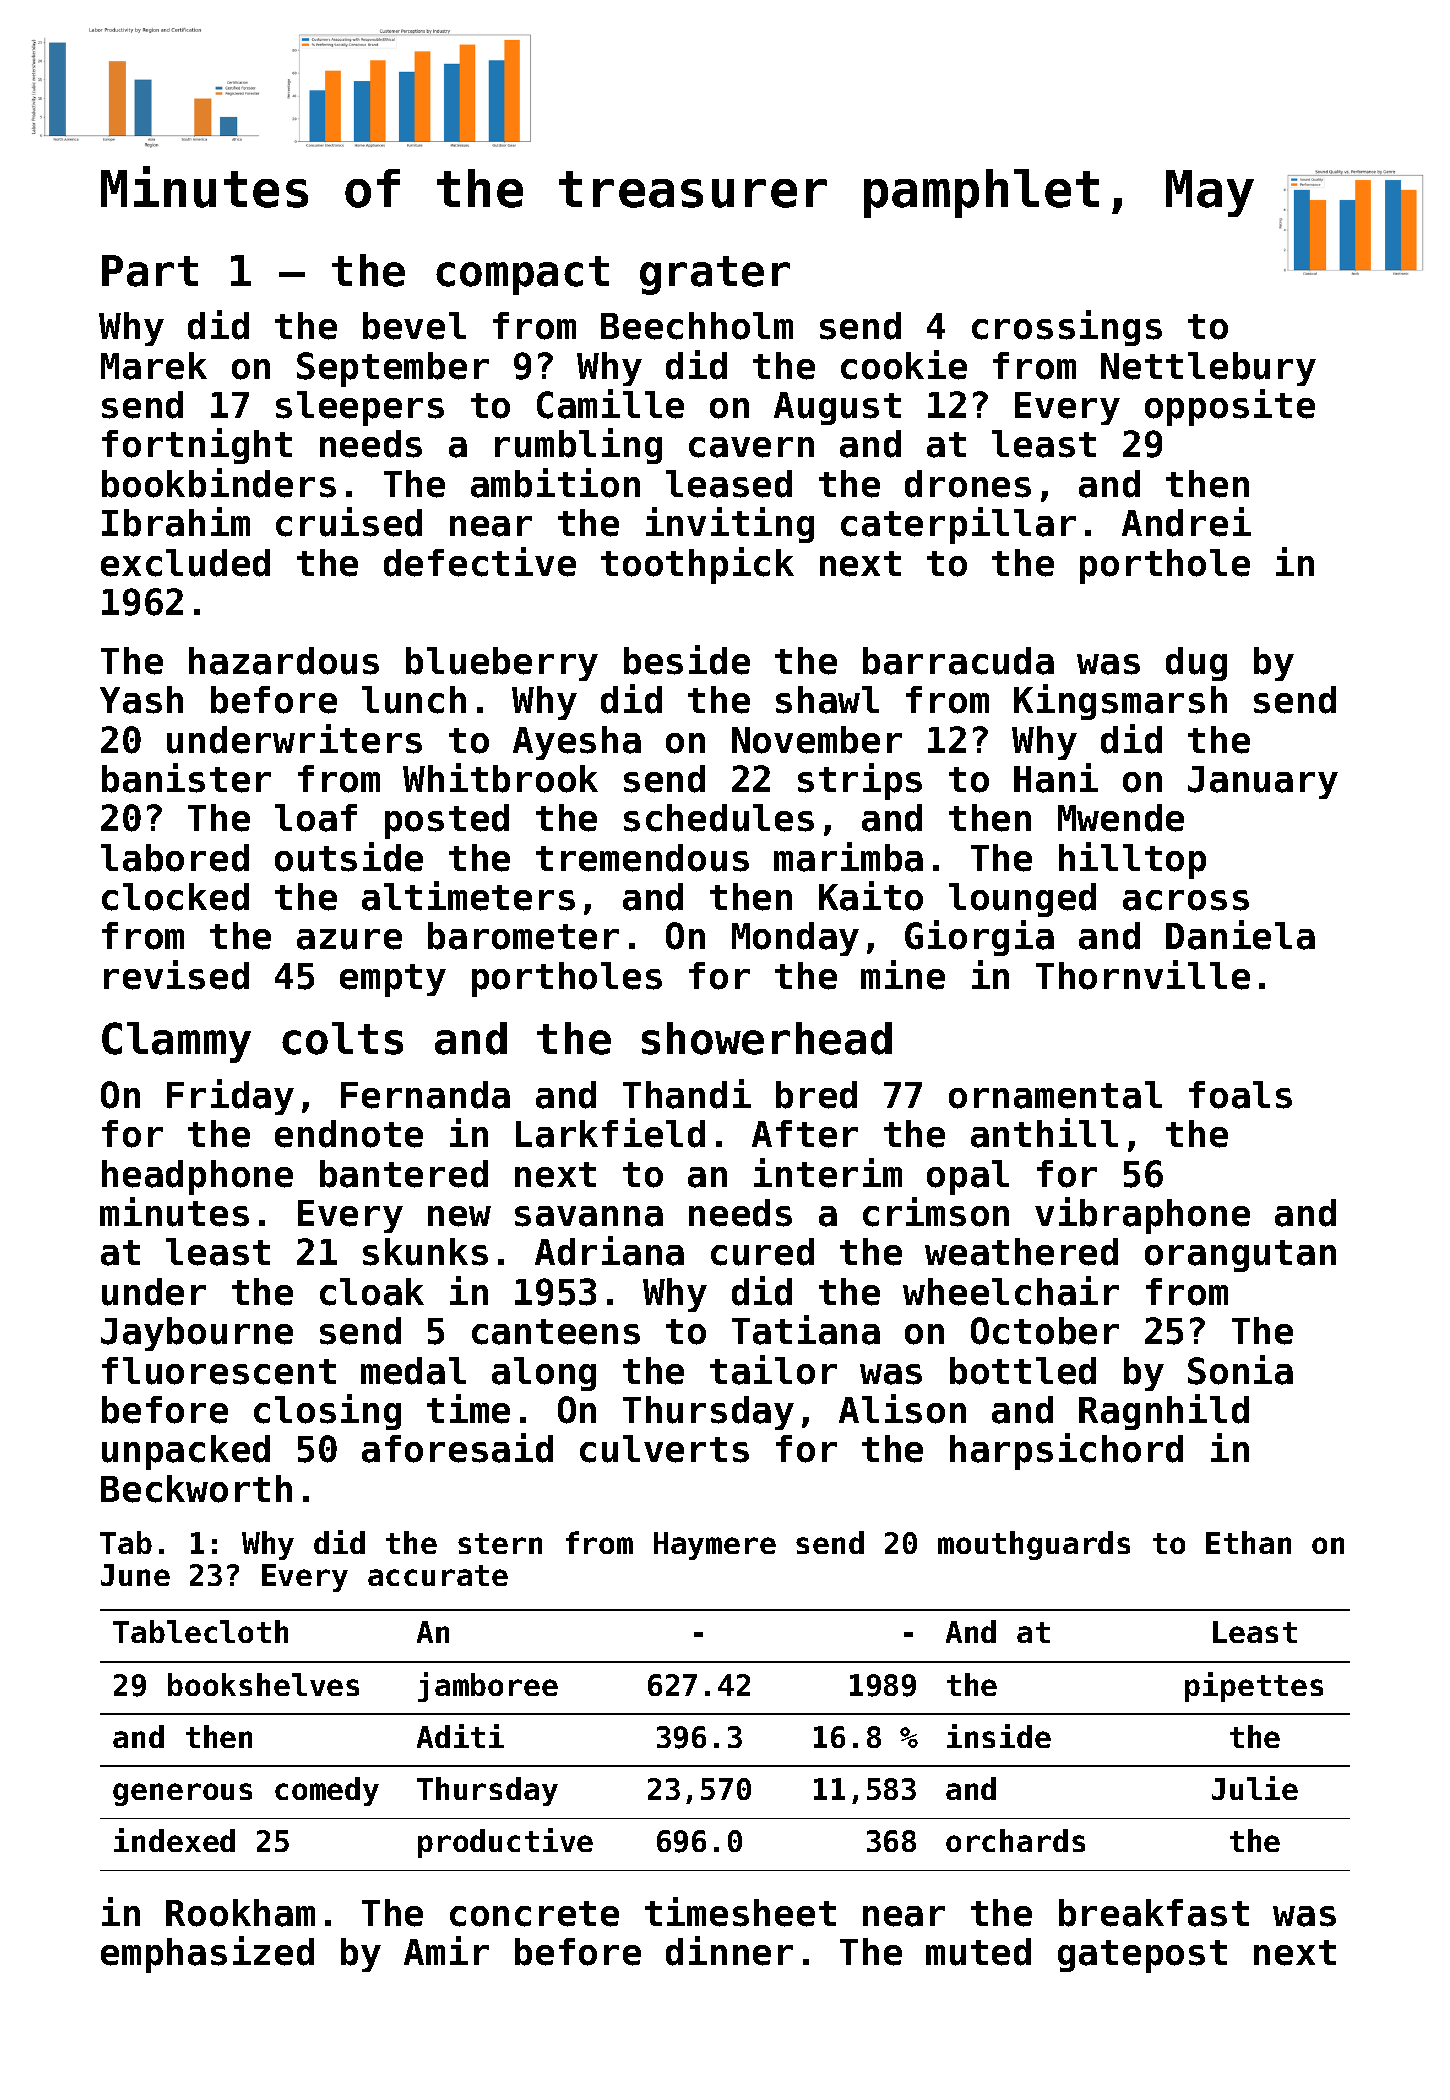  What do you see at coordinates (349, 857) in the screenshot?
I see `outside` at bounding box center [349, 857].
